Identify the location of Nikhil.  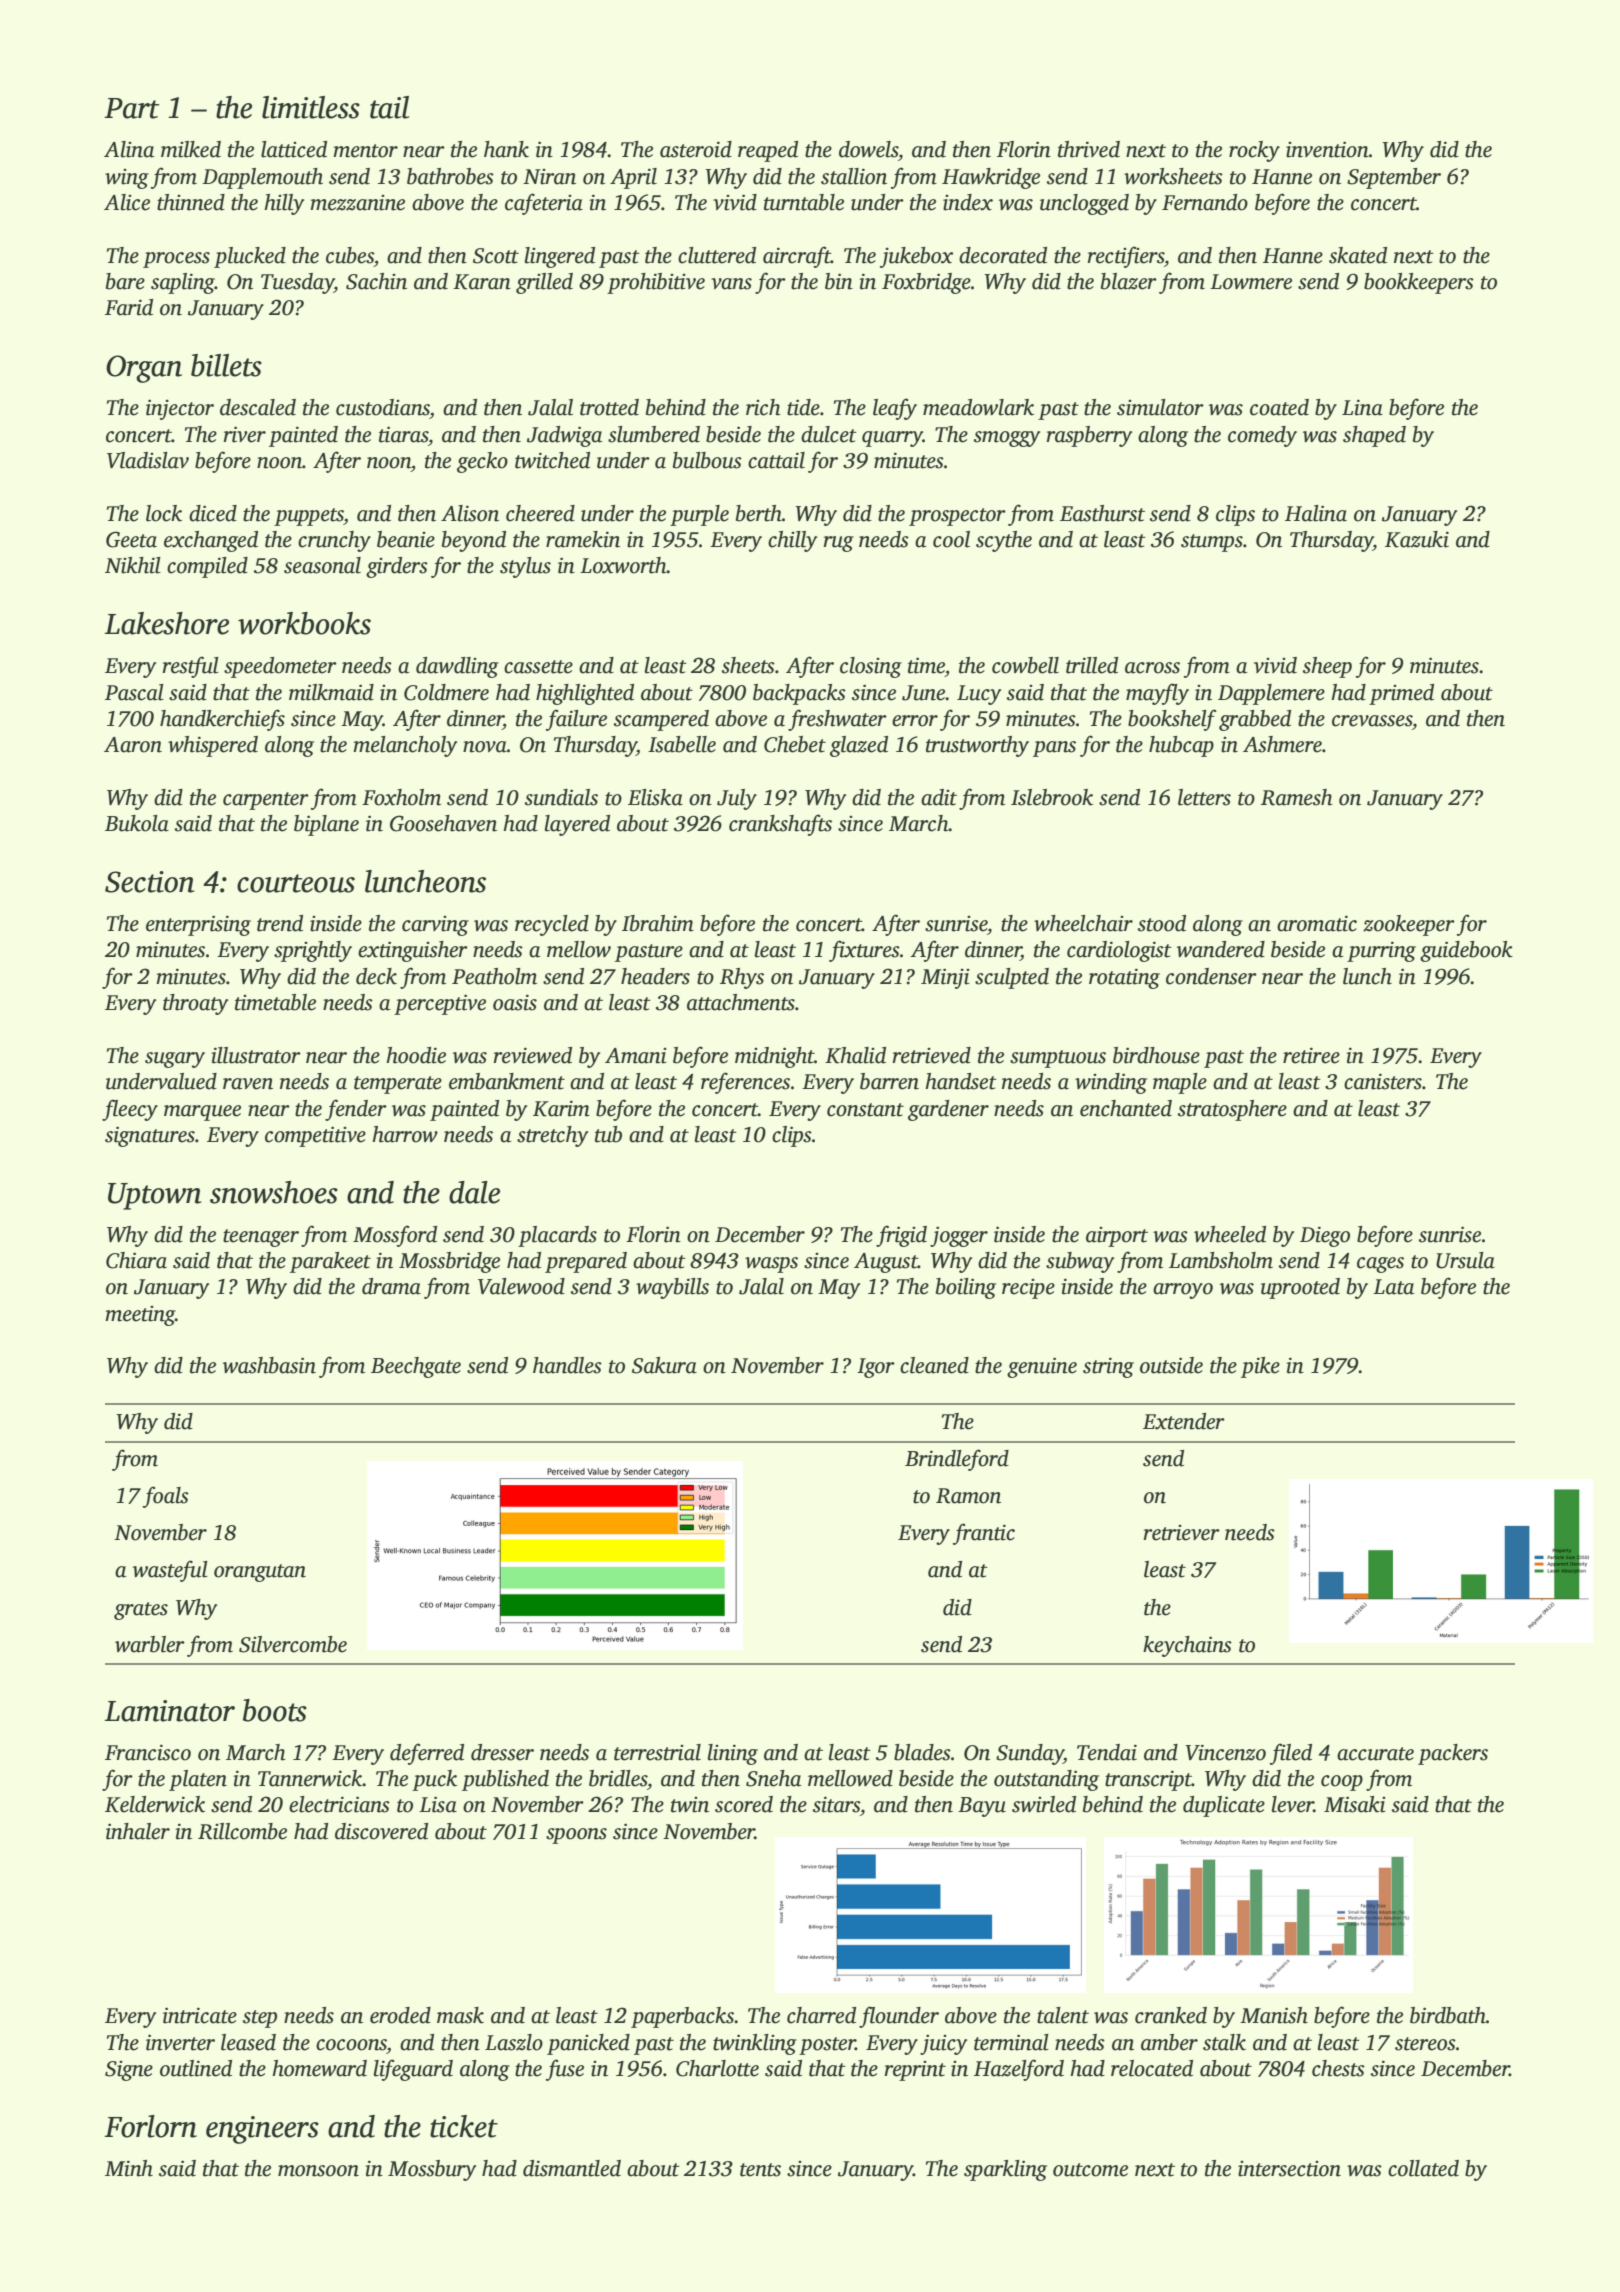
(133, 565).
